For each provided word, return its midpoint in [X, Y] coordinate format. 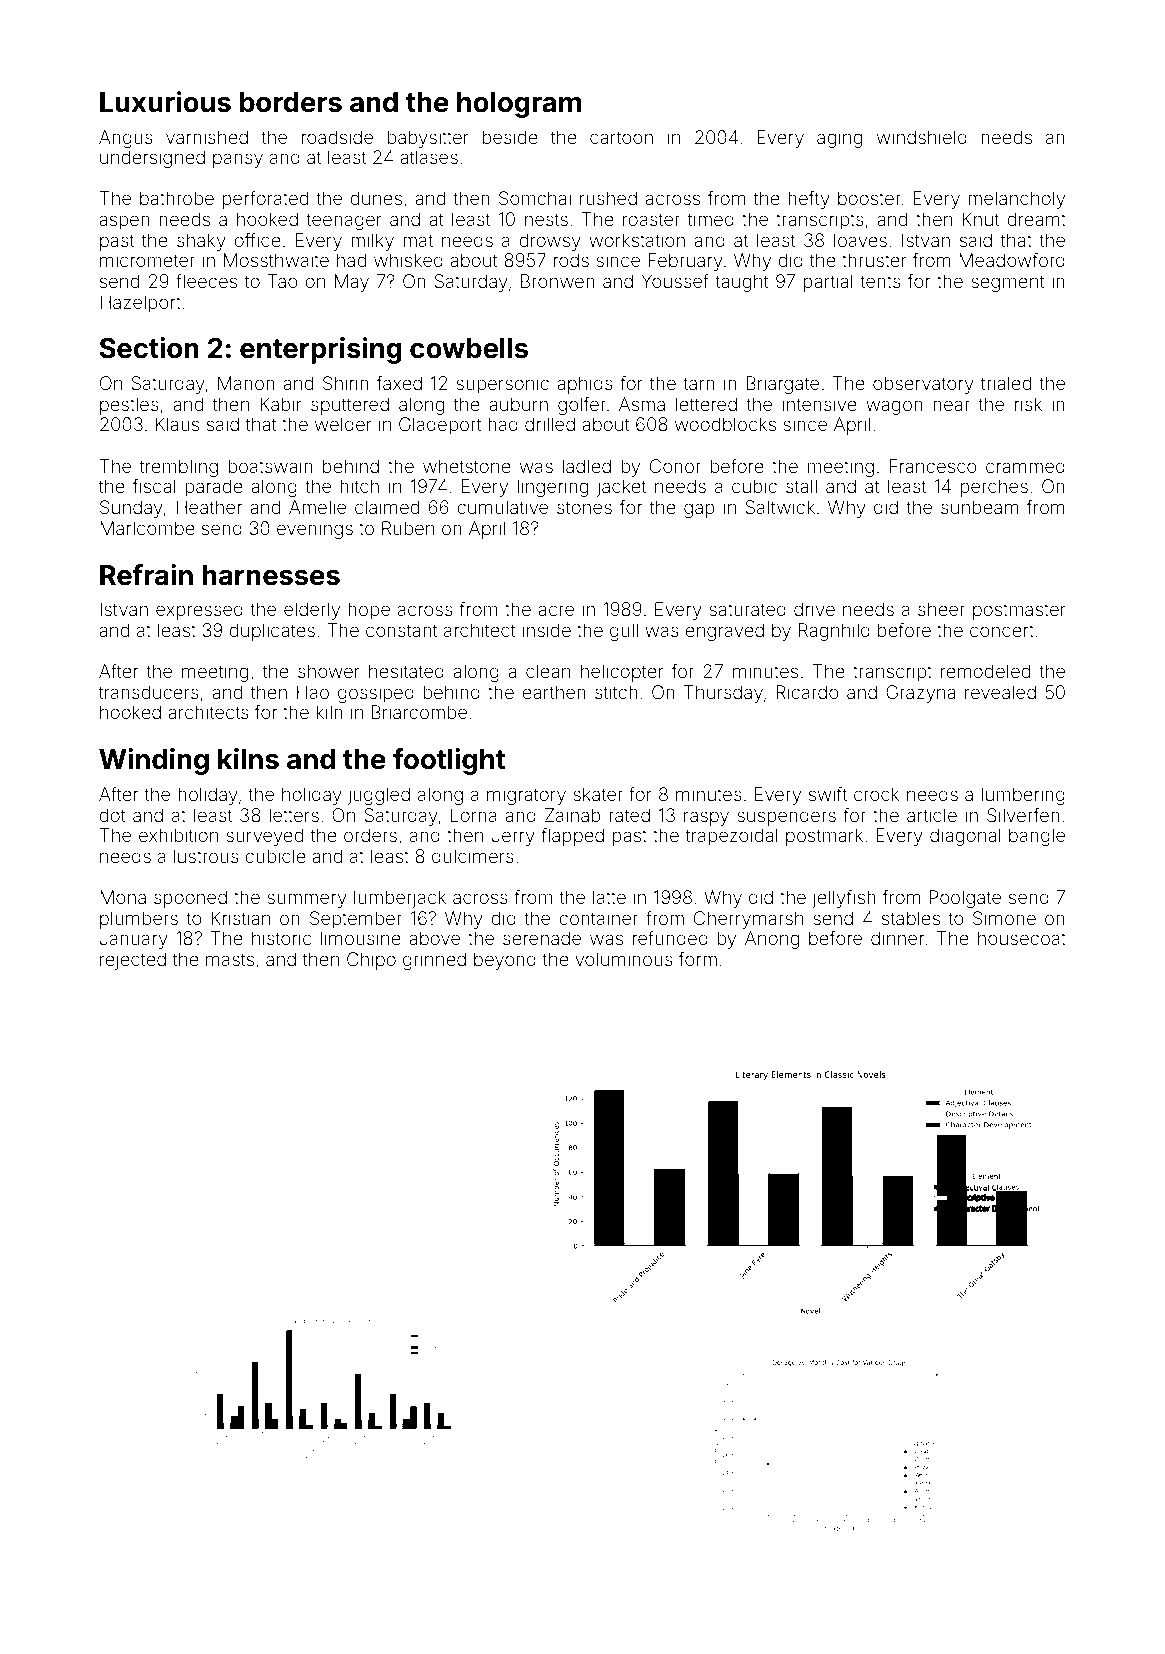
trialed [1006, 383]
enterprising [321, 350]
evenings [315, 530]
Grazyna [920, 694]
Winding [154, 761]
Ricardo [807, 692]
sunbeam [980, 507]
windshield [922, 137]
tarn [699, 383]
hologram [519, 105]
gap [699, 510]
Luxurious [165, 102]
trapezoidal [732, 837]
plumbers [139, 920]
